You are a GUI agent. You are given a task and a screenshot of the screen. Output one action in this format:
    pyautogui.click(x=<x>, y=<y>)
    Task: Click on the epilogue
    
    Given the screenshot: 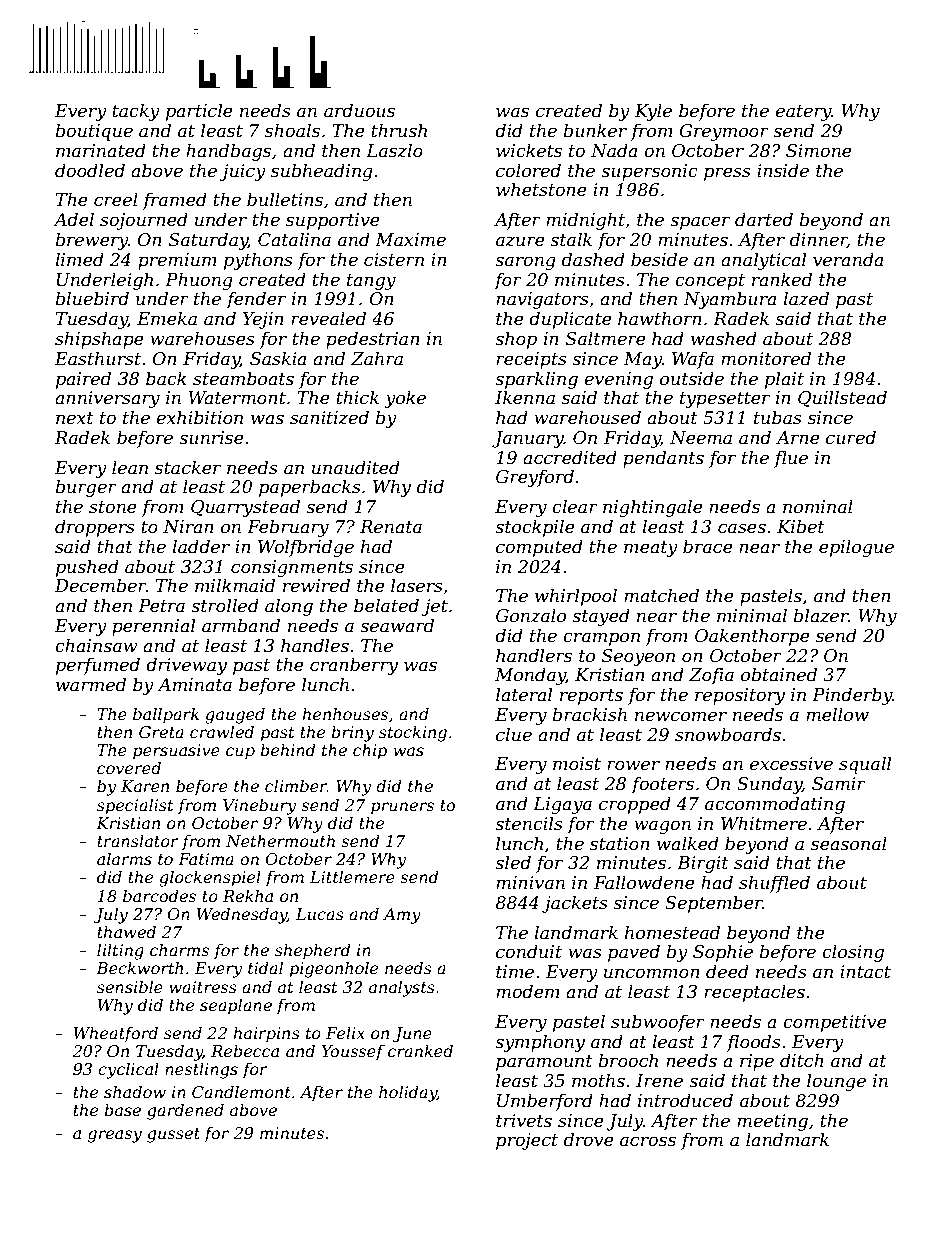 What is the action you would take?
    pyautogui.click(x=856, y=548)
